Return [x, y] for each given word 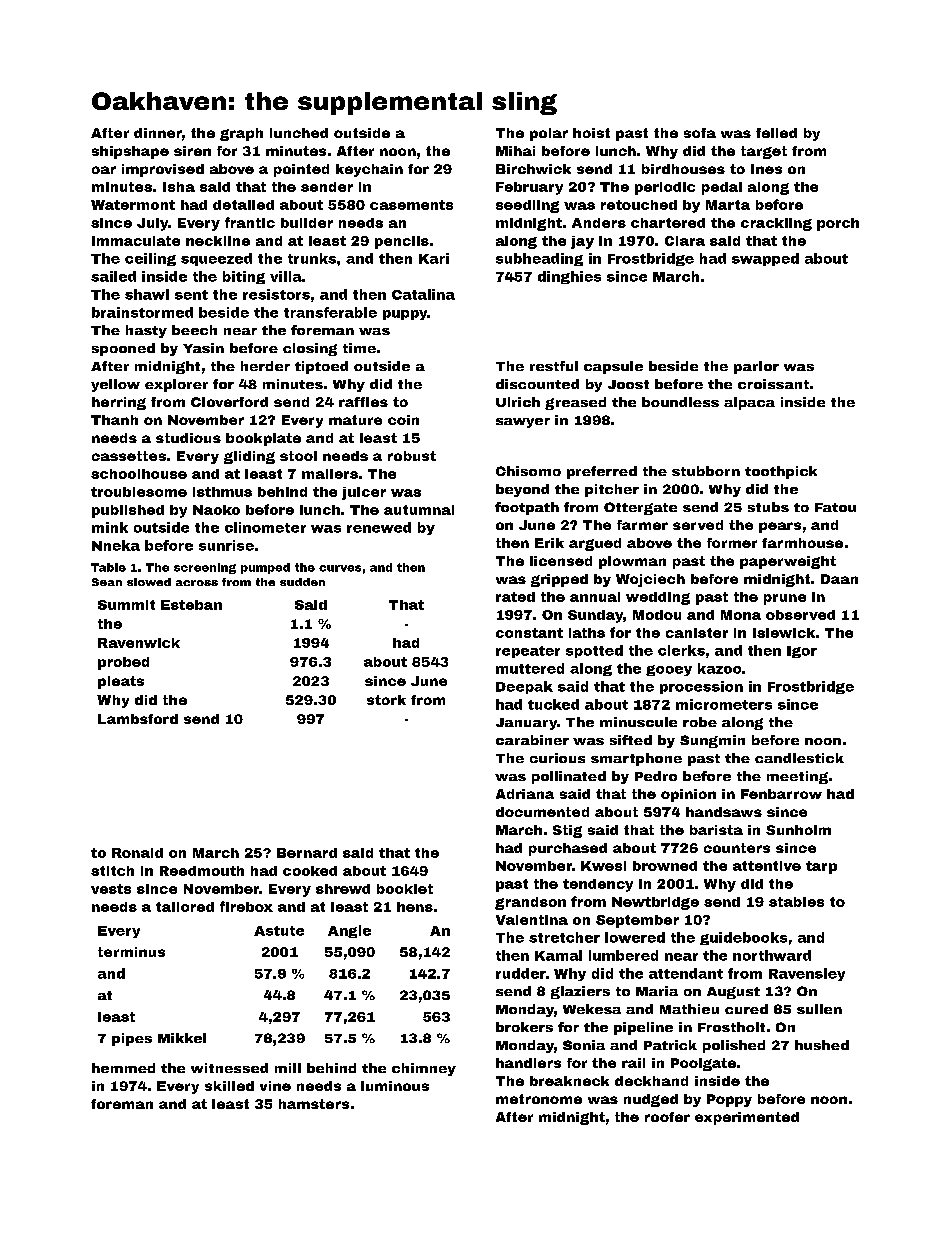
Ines [766, 169]
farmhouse [802, 543]
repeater [528, 652]
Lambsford [138, 719]
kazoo [719, 668]
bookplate [263, 439]
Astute [279, 931]
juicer [364, 493]
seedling [527, 206]
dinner [158, 133]
